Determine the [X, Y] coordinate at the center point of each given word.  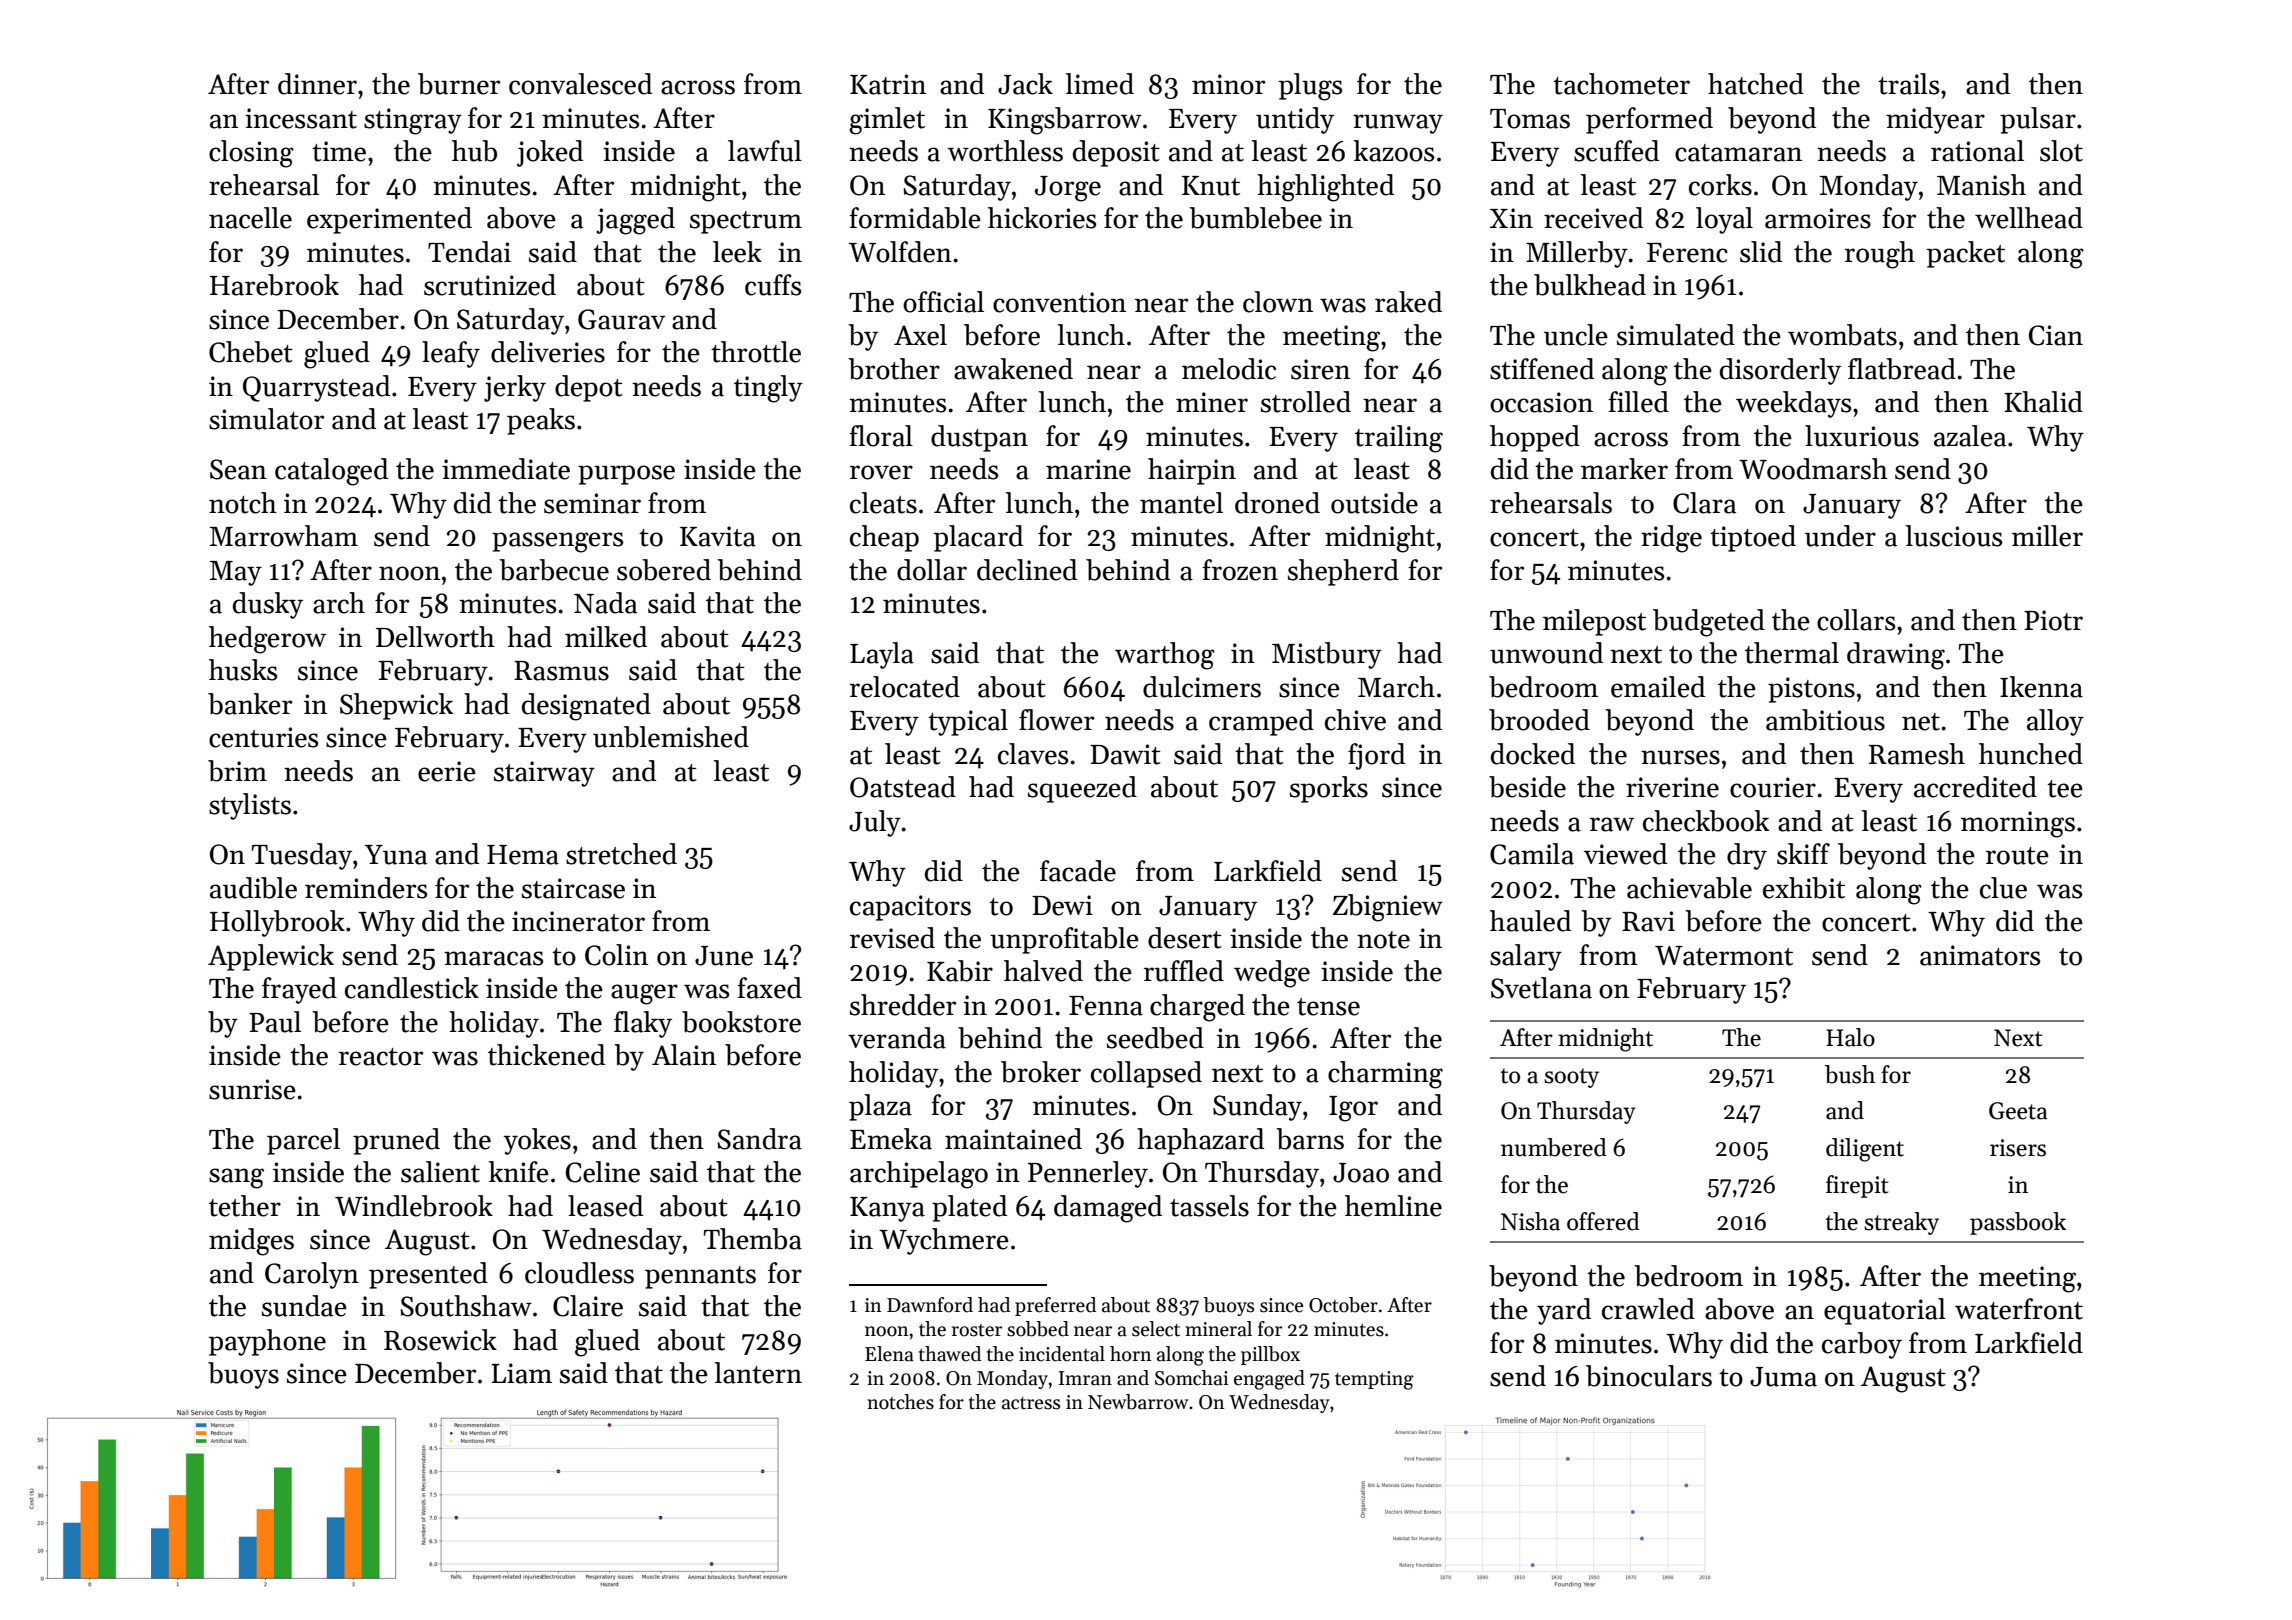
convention [1059, 302]
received [1593, 218]
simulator [266, 419]
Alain [684, 1055]
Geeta [2018, 1111]
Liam [521, 1373]
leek [737, 252]
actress [1031, 1403]
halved [1043, 971]
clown [1278, 302]
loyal [1724, 220]
